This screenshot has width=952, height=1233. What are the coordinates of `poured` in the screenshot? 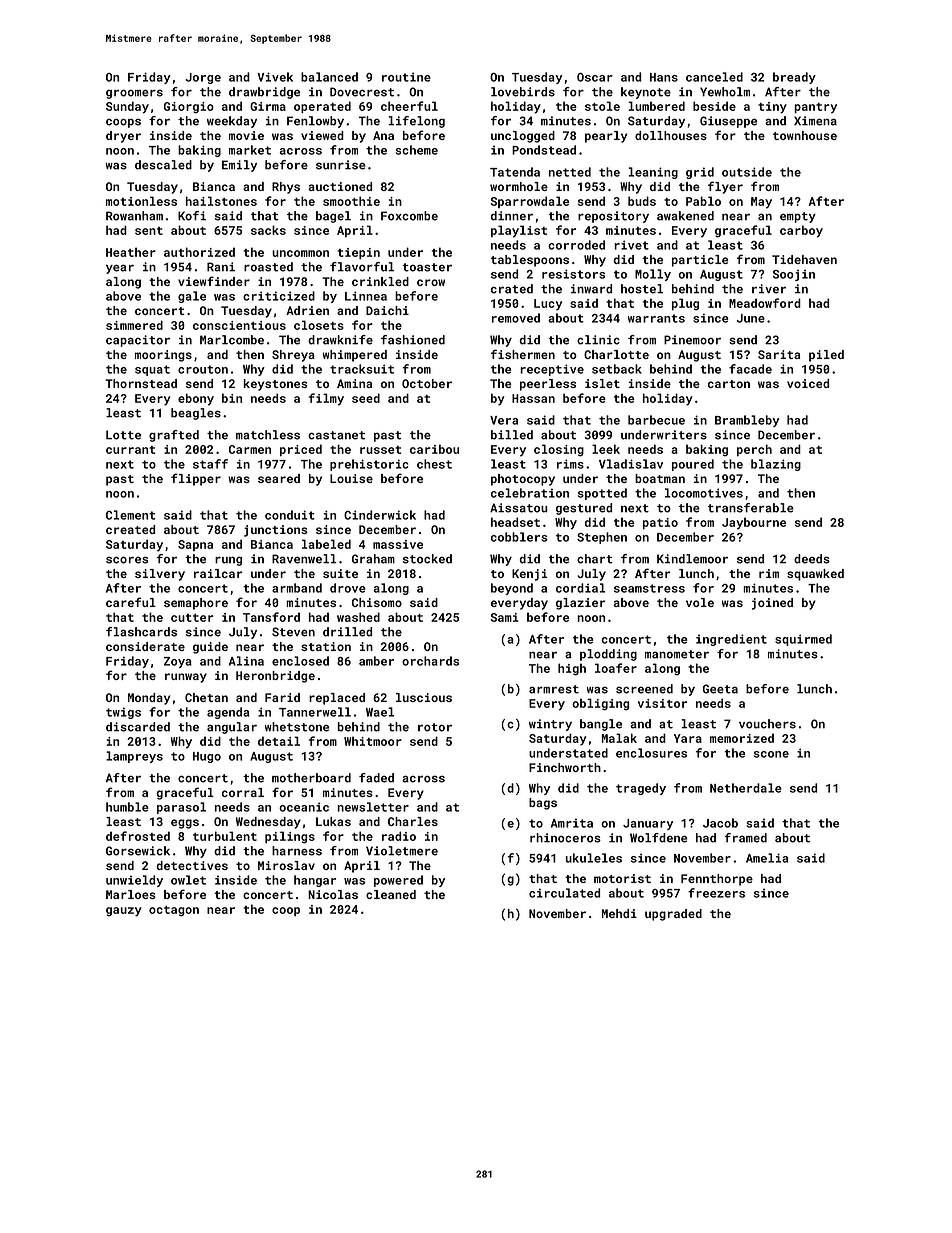 It's located at (693, 465).
